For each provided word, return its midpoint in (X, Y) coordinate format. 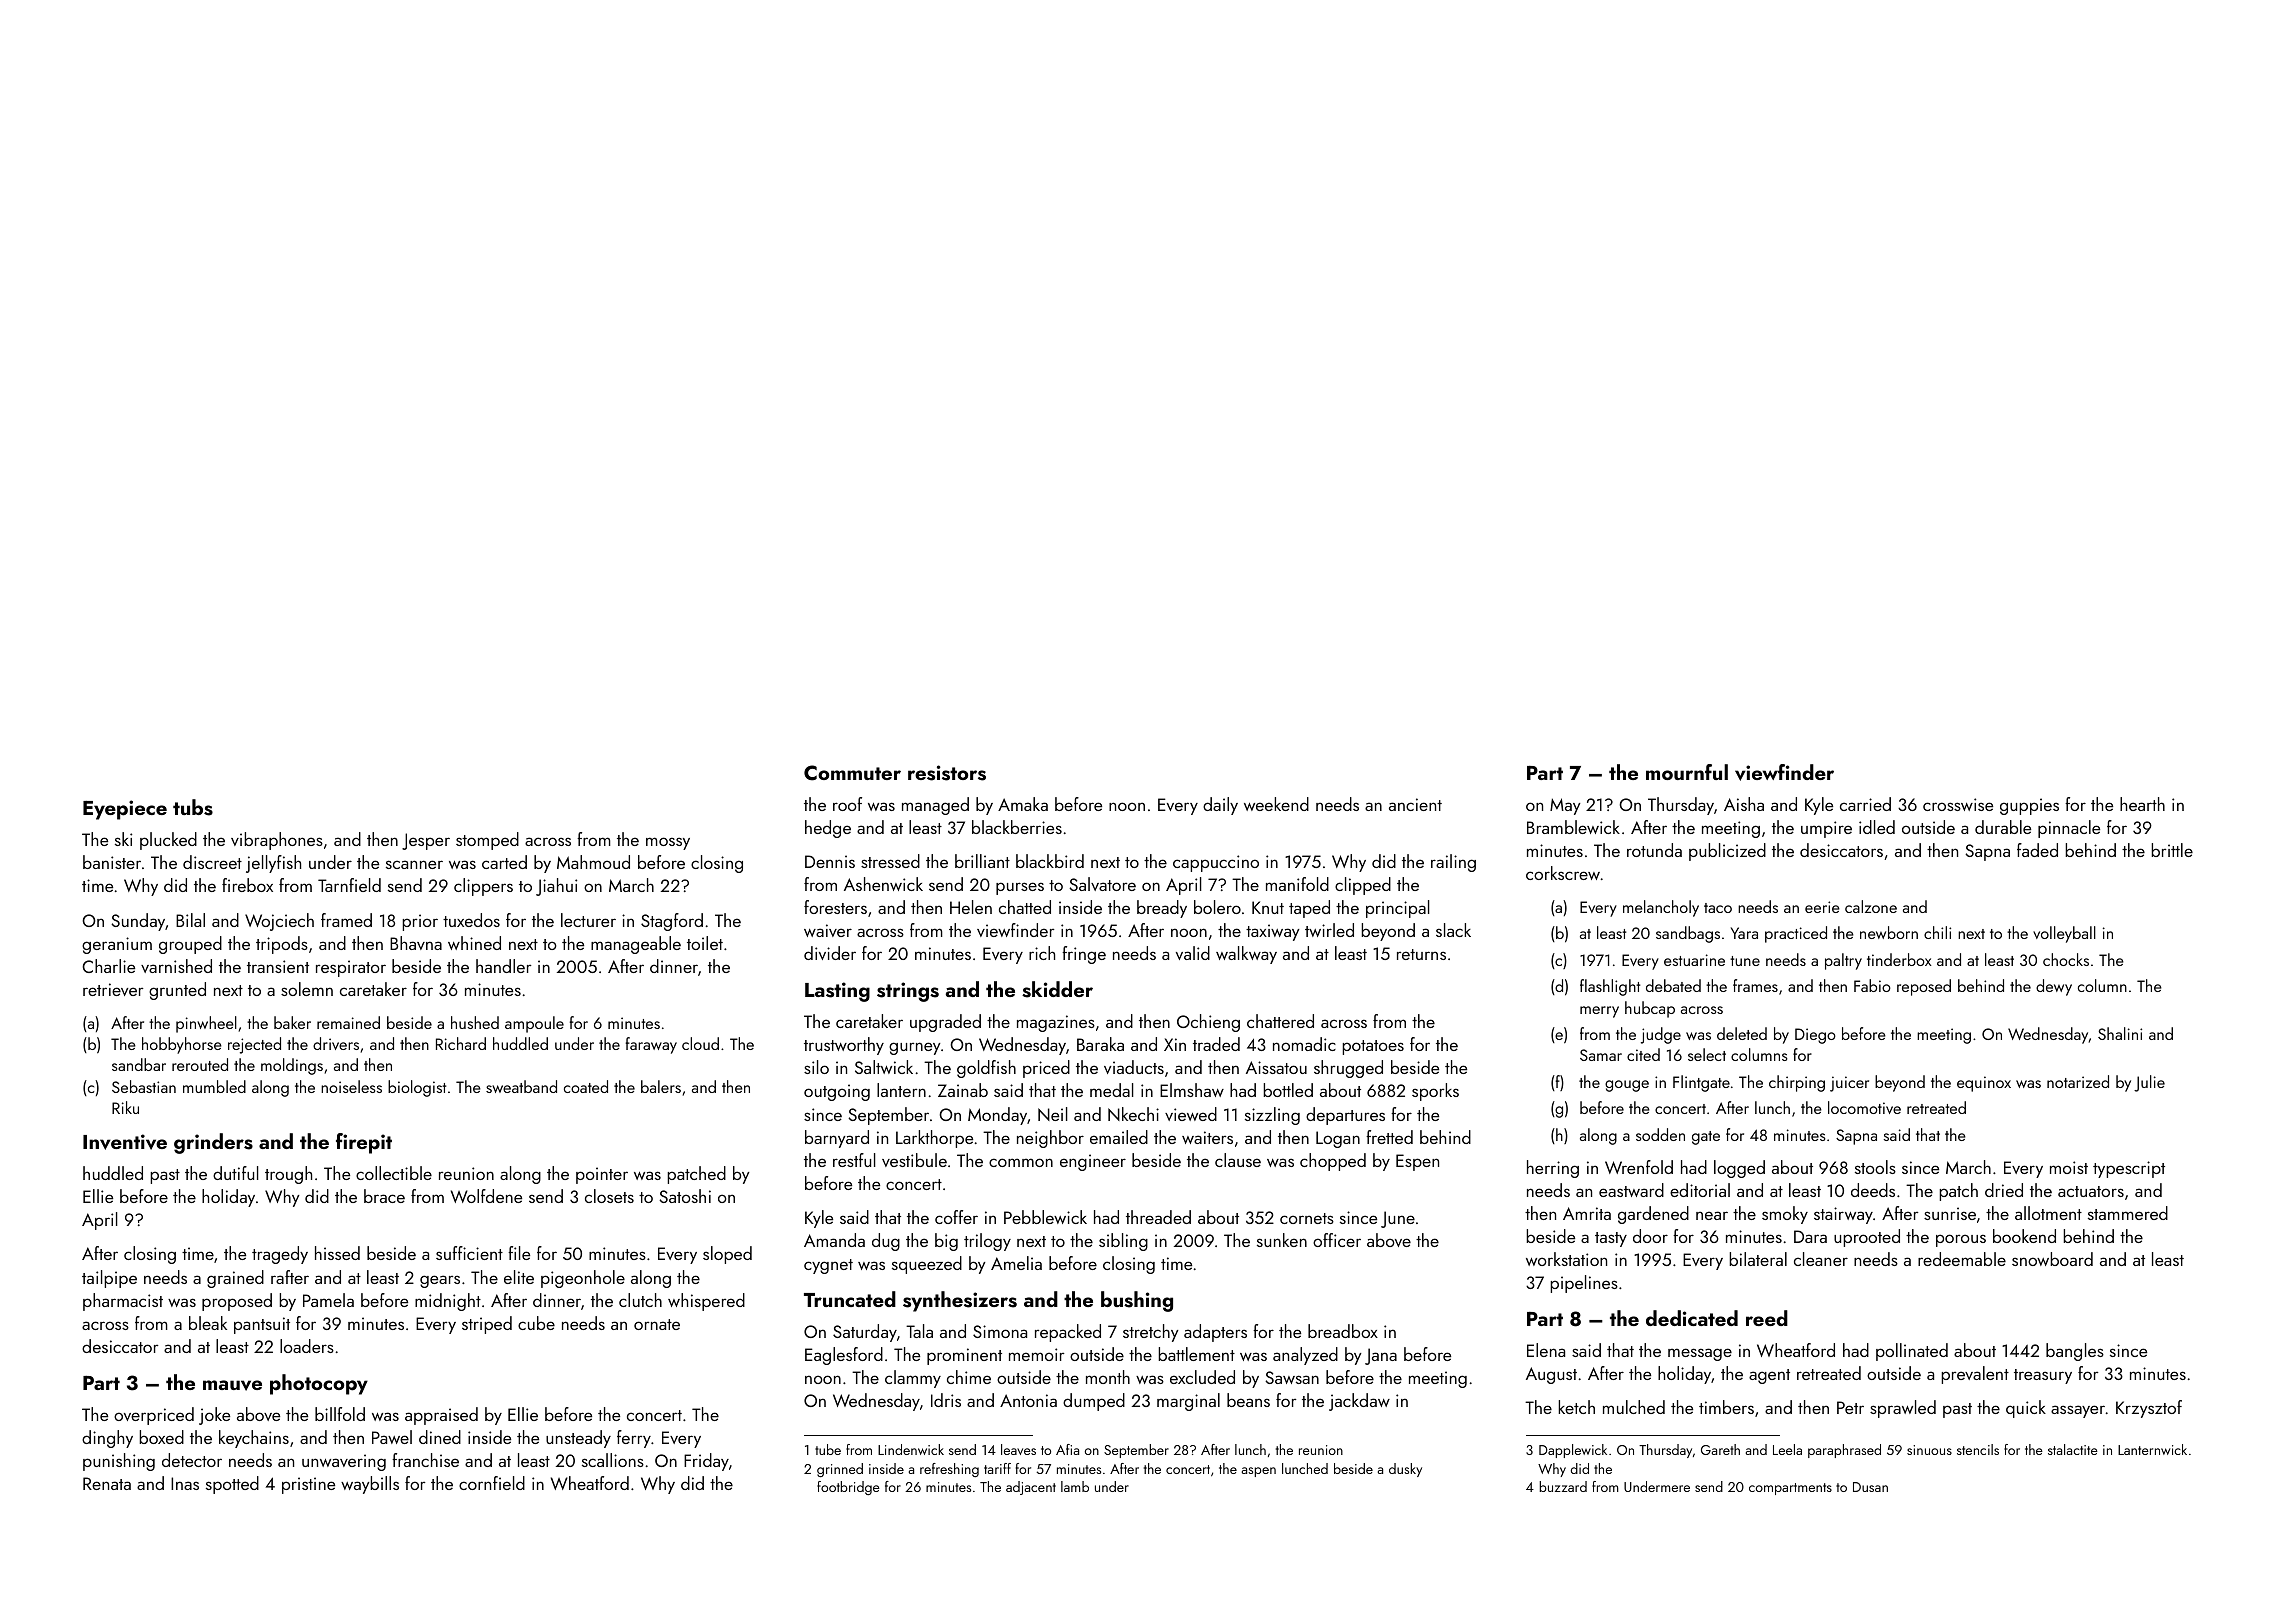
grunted (177, 991)
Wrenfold (1639, 1167)
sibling (1123, 1242)
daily (1220, 806)
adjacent (1031, 1488)
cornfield (492, 1483)
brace (384, 1196)
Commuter (852, 773)
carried (1865, 804)
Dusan (1870, 1487)
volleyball (2064, 934)
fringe (1084, 955)
